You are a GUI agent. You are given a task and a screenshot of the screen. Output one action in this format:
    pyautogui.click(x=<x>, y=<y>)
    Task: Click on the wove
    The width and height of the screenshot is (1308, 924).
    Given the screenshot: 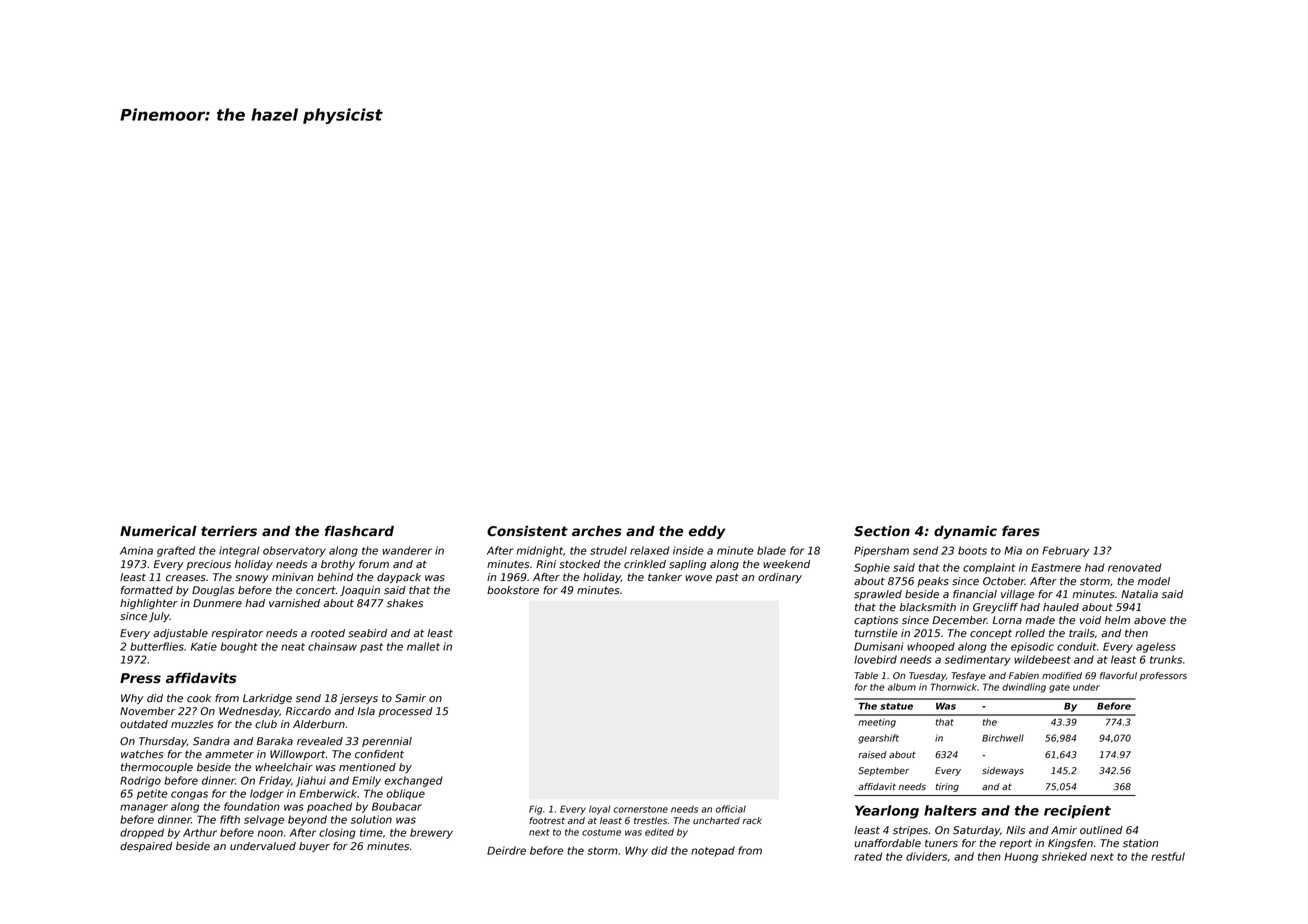 What is the action you would take?
    pyautogui.click(x=698, y=578)
